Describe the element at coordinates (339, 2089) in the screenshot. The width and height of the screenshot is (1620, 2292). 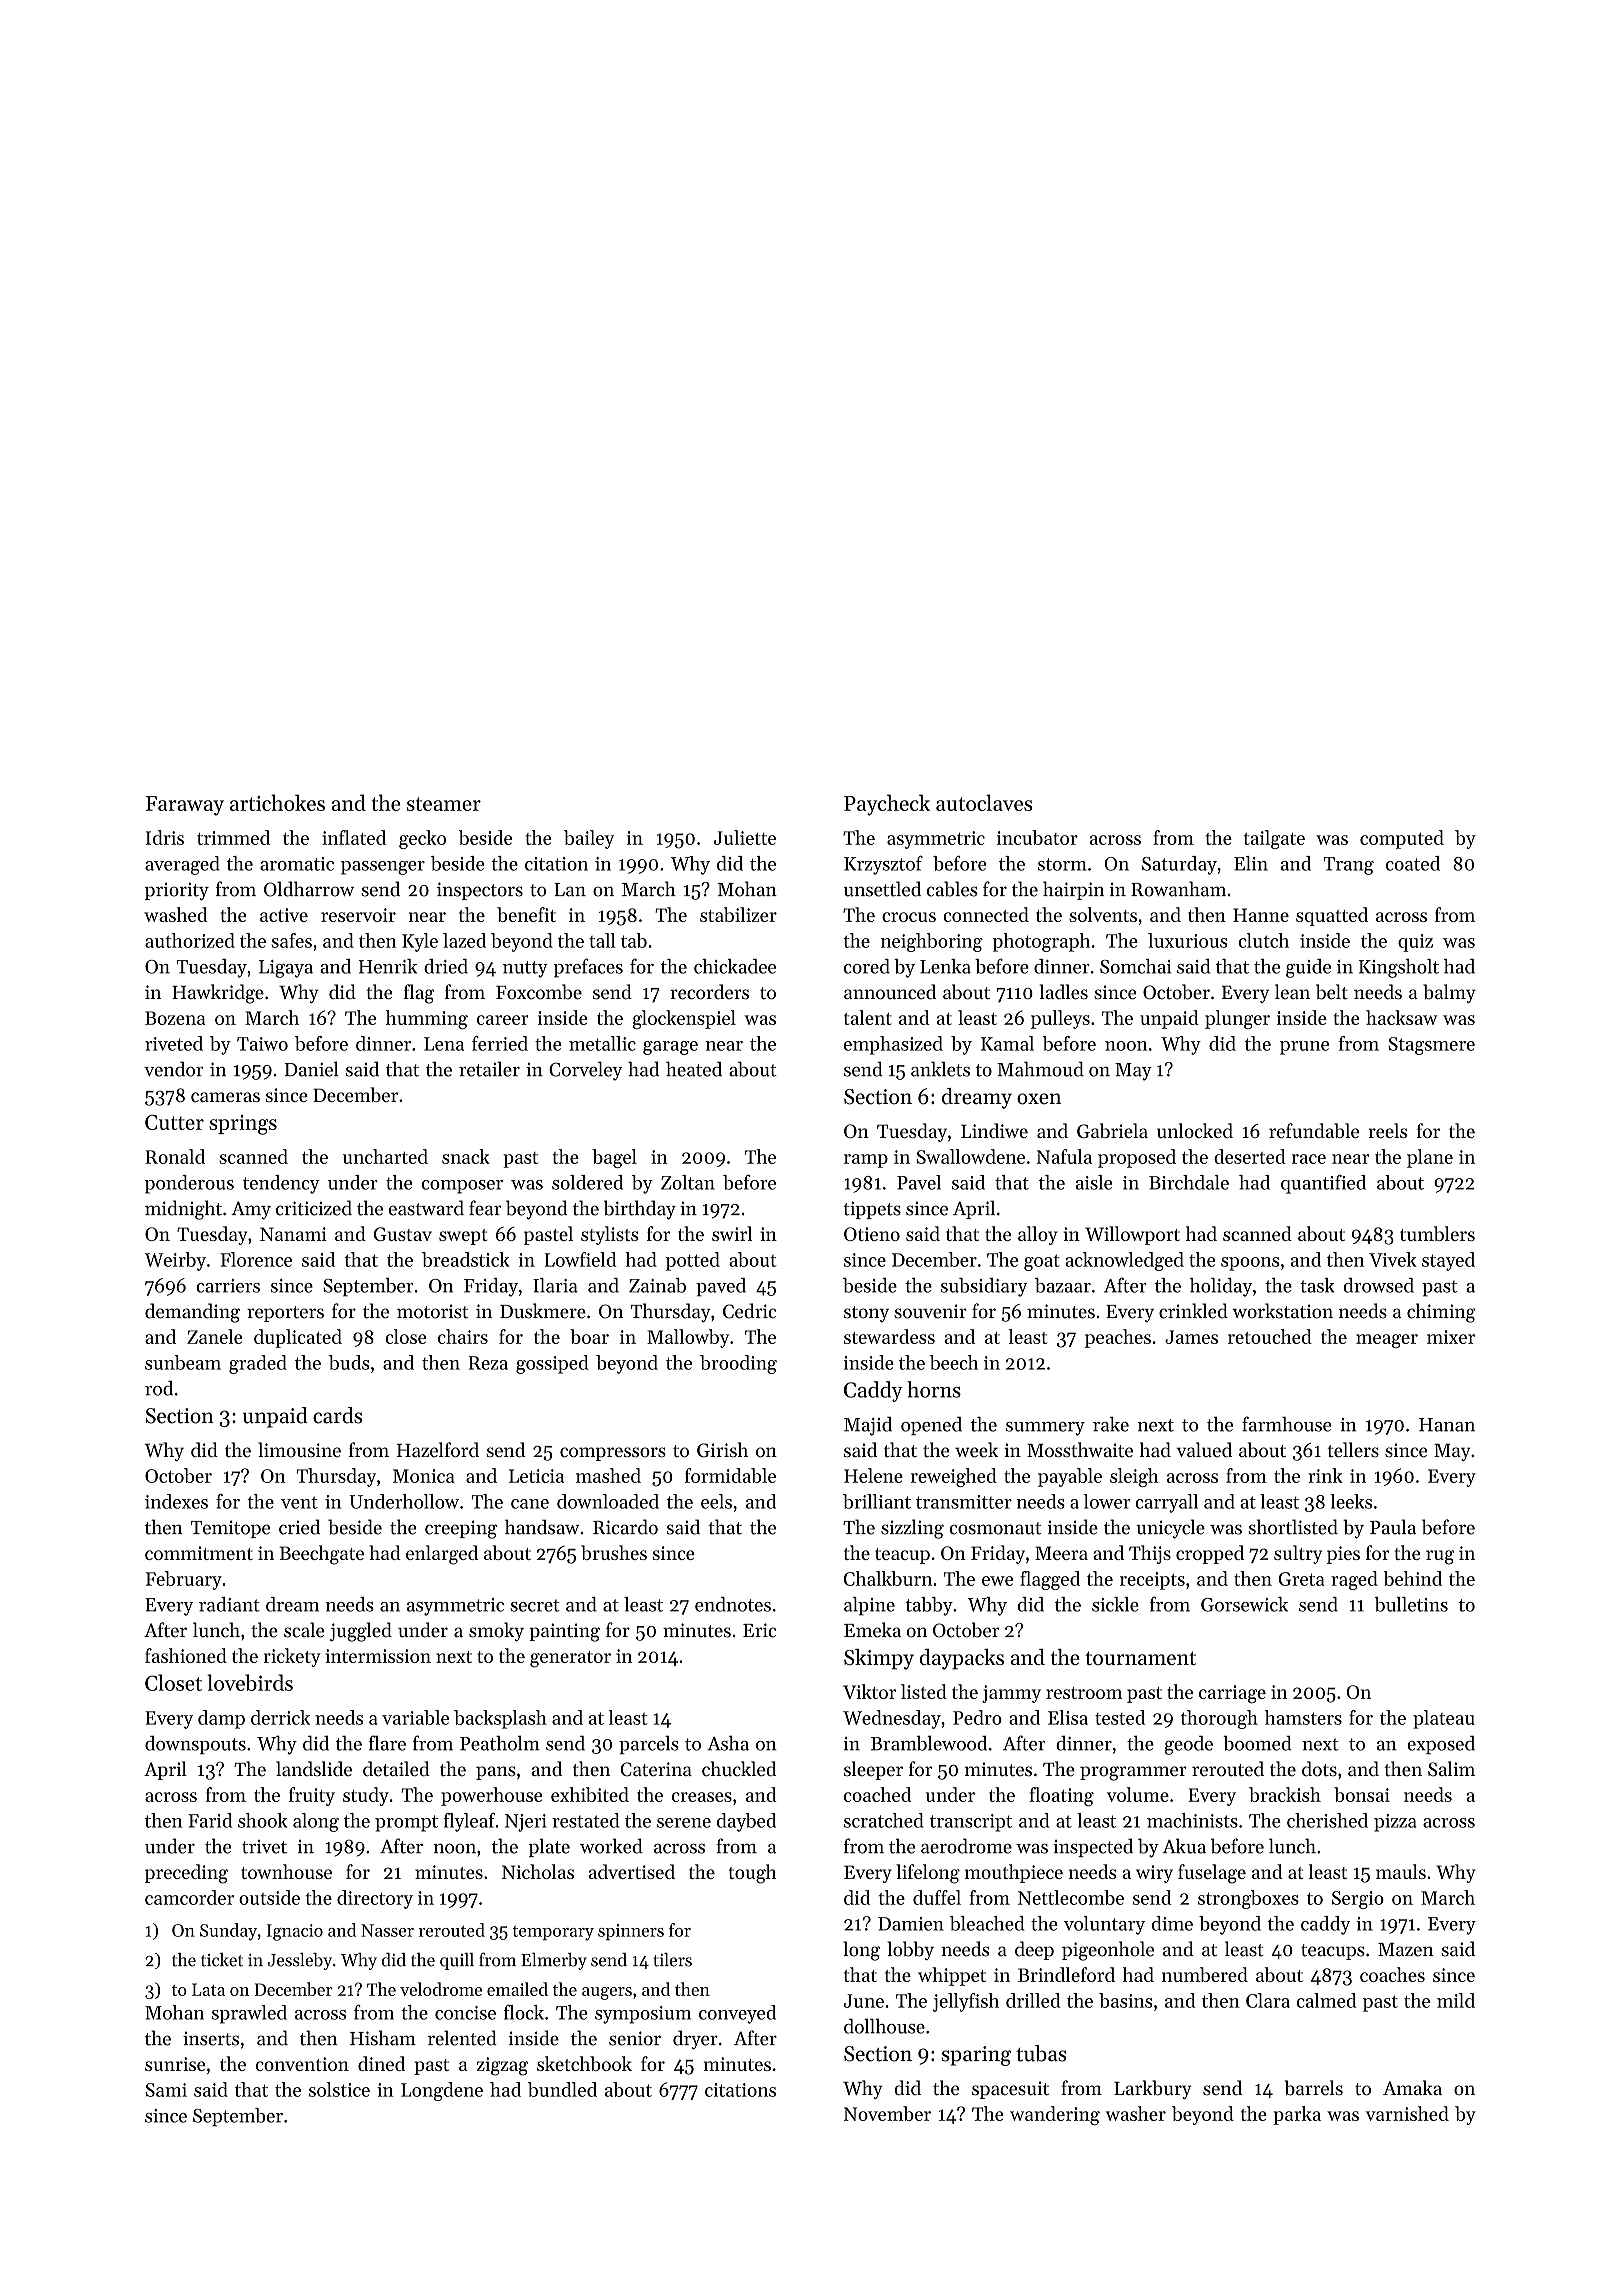
I see `solstice` at that location.
